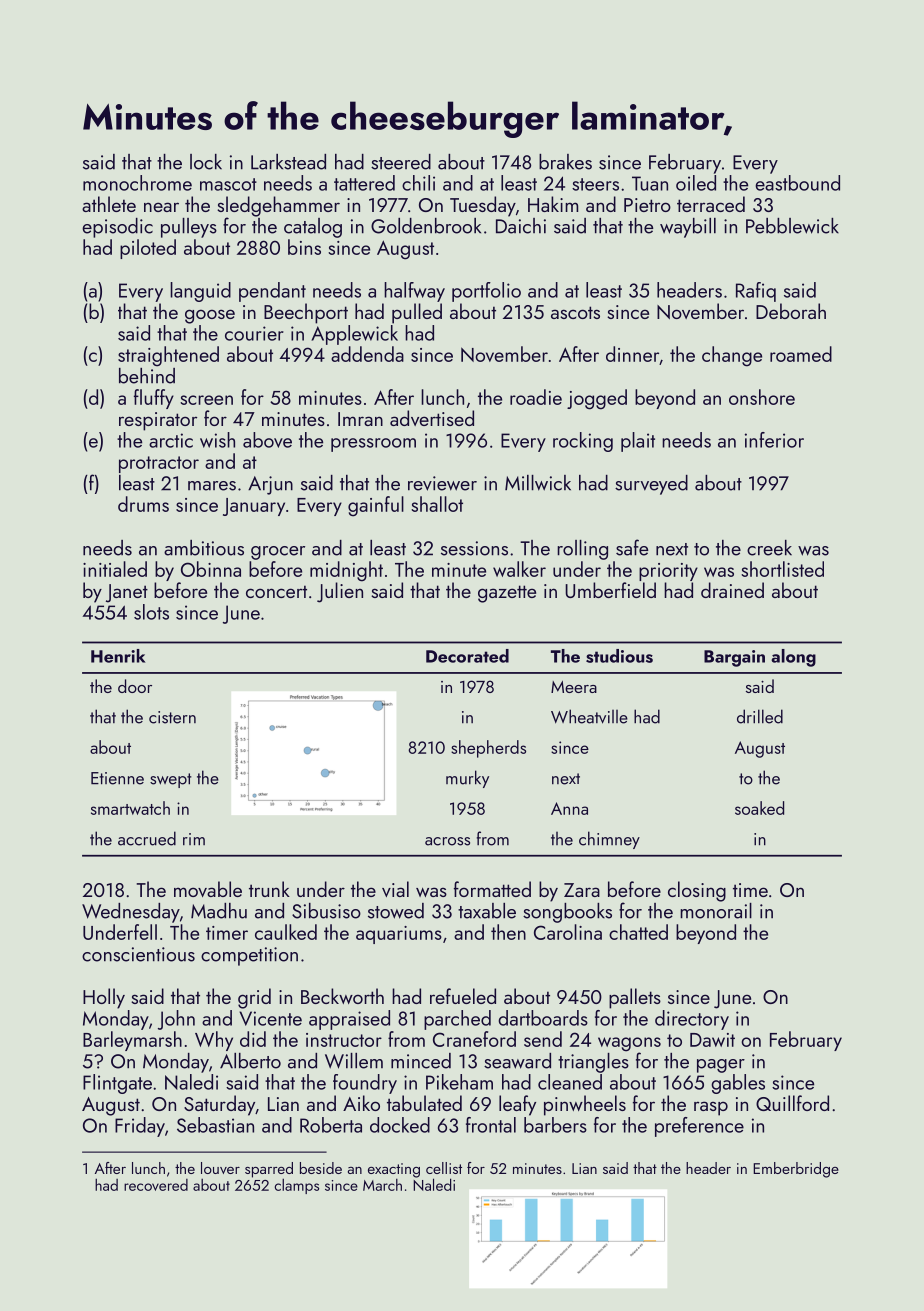 Image resolution: width=924 pixels, height=1311 pixels. Describe the element at coordinates (759, 808) in the screenshot. I see `soaked` at that location.
